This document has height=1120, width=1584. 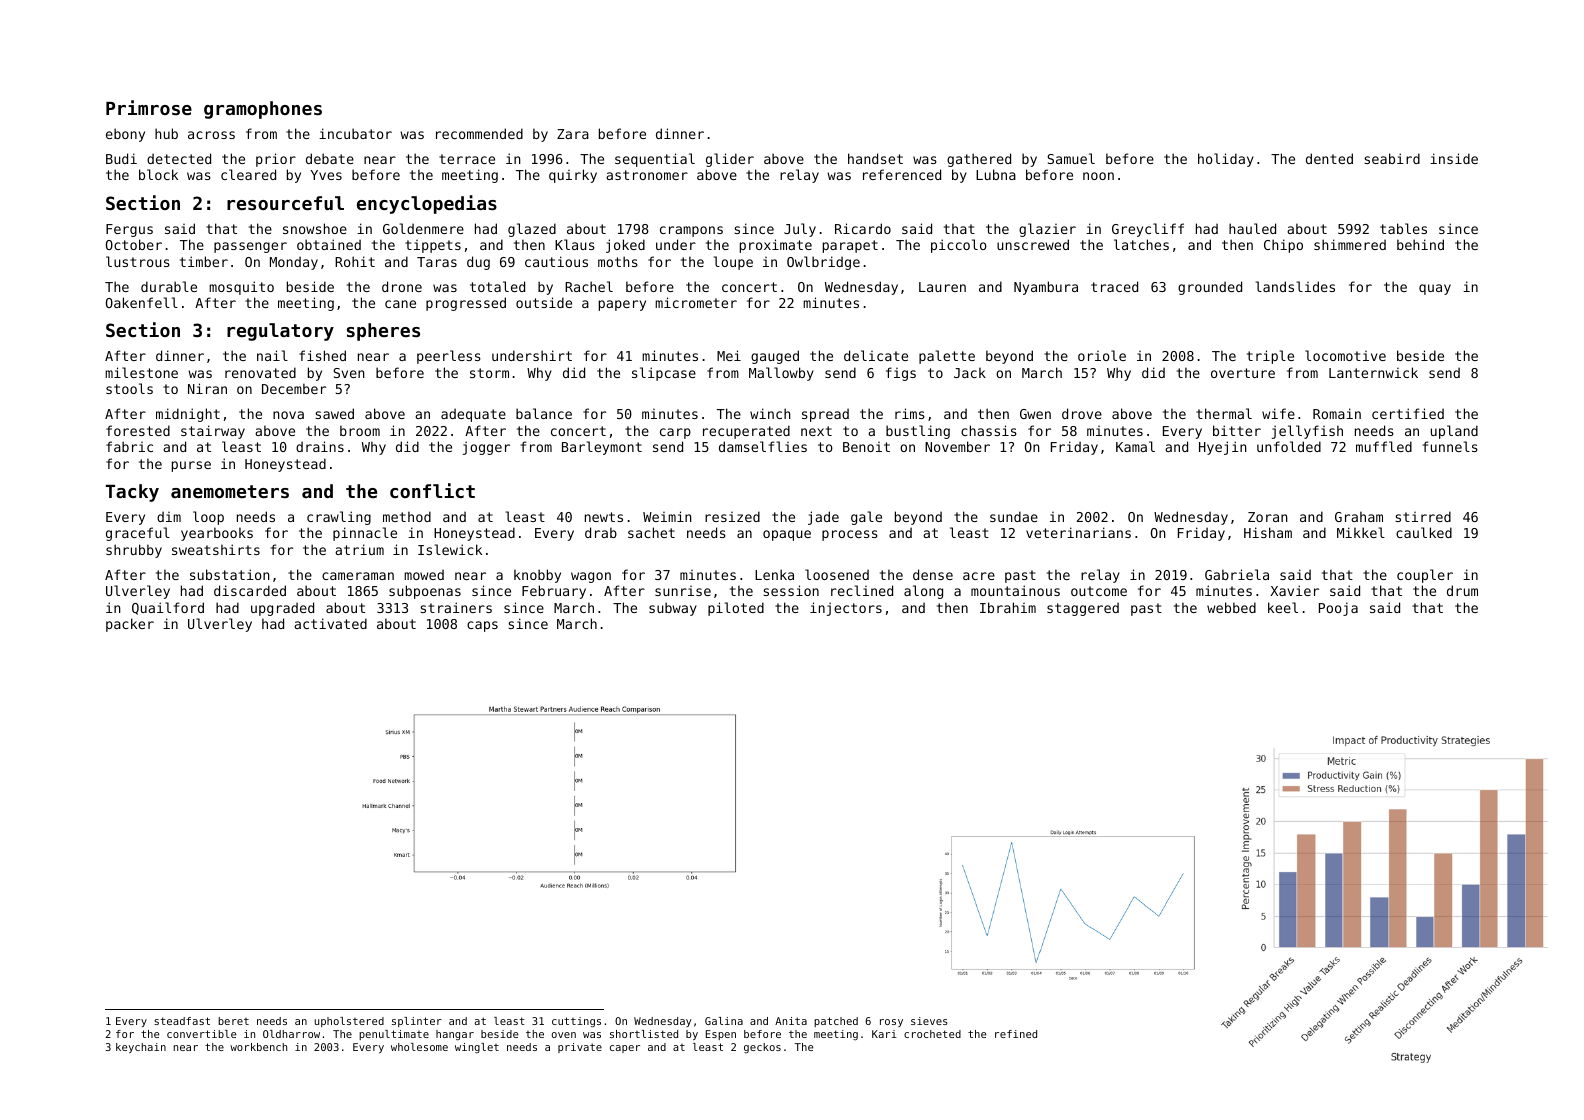 I want to click on delicate, so click(x=876, y=355).
